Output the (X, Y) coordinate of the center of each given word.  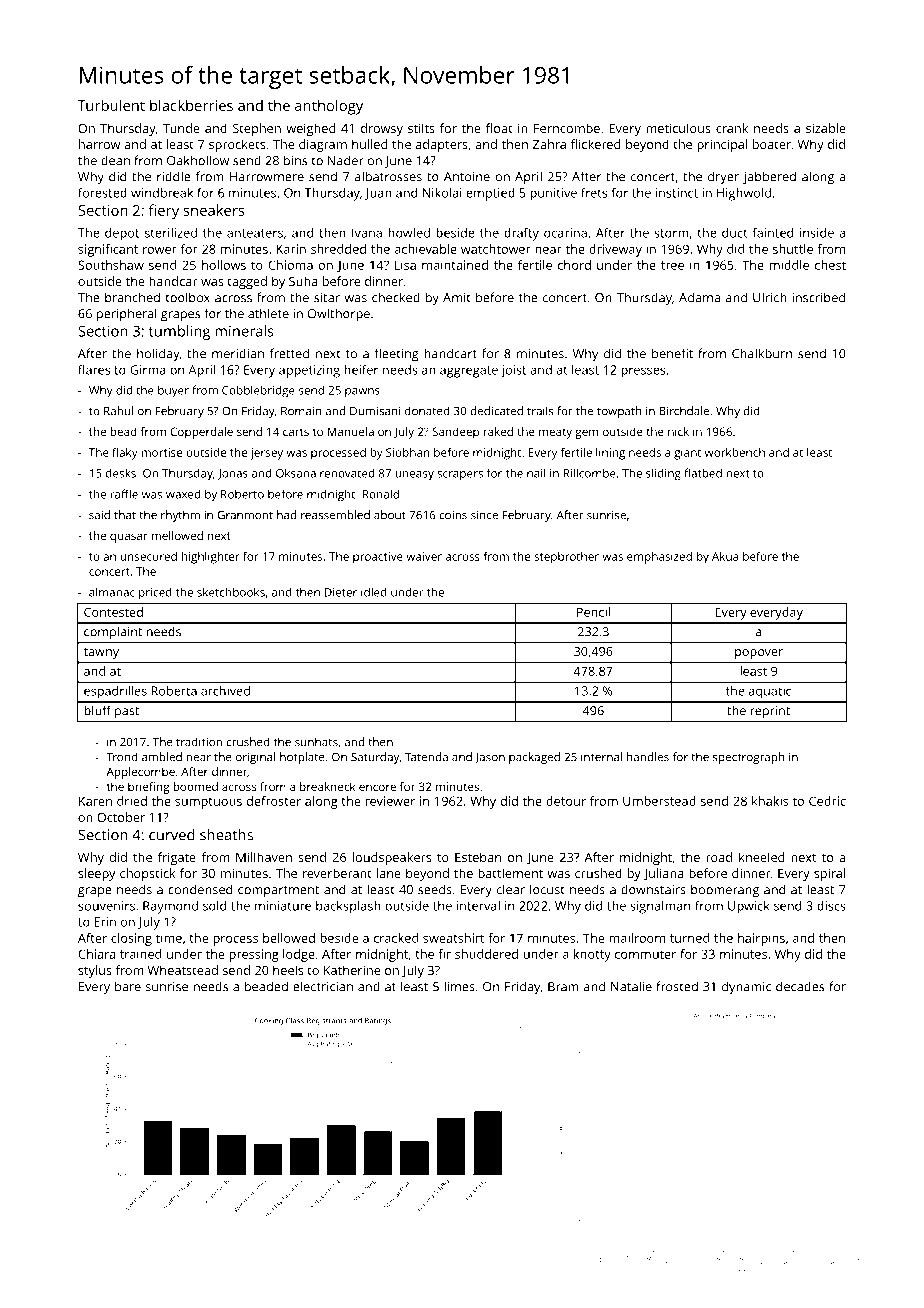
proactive (378, 558)
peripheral (127, 315)
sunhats (316, 742)
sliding (663, 474)
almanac (112, 592)
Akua (725, 556)
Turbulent (111, 105)
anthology (329, 107)
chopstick (148, 874)
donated (427, 411)
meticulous (678, 128)
